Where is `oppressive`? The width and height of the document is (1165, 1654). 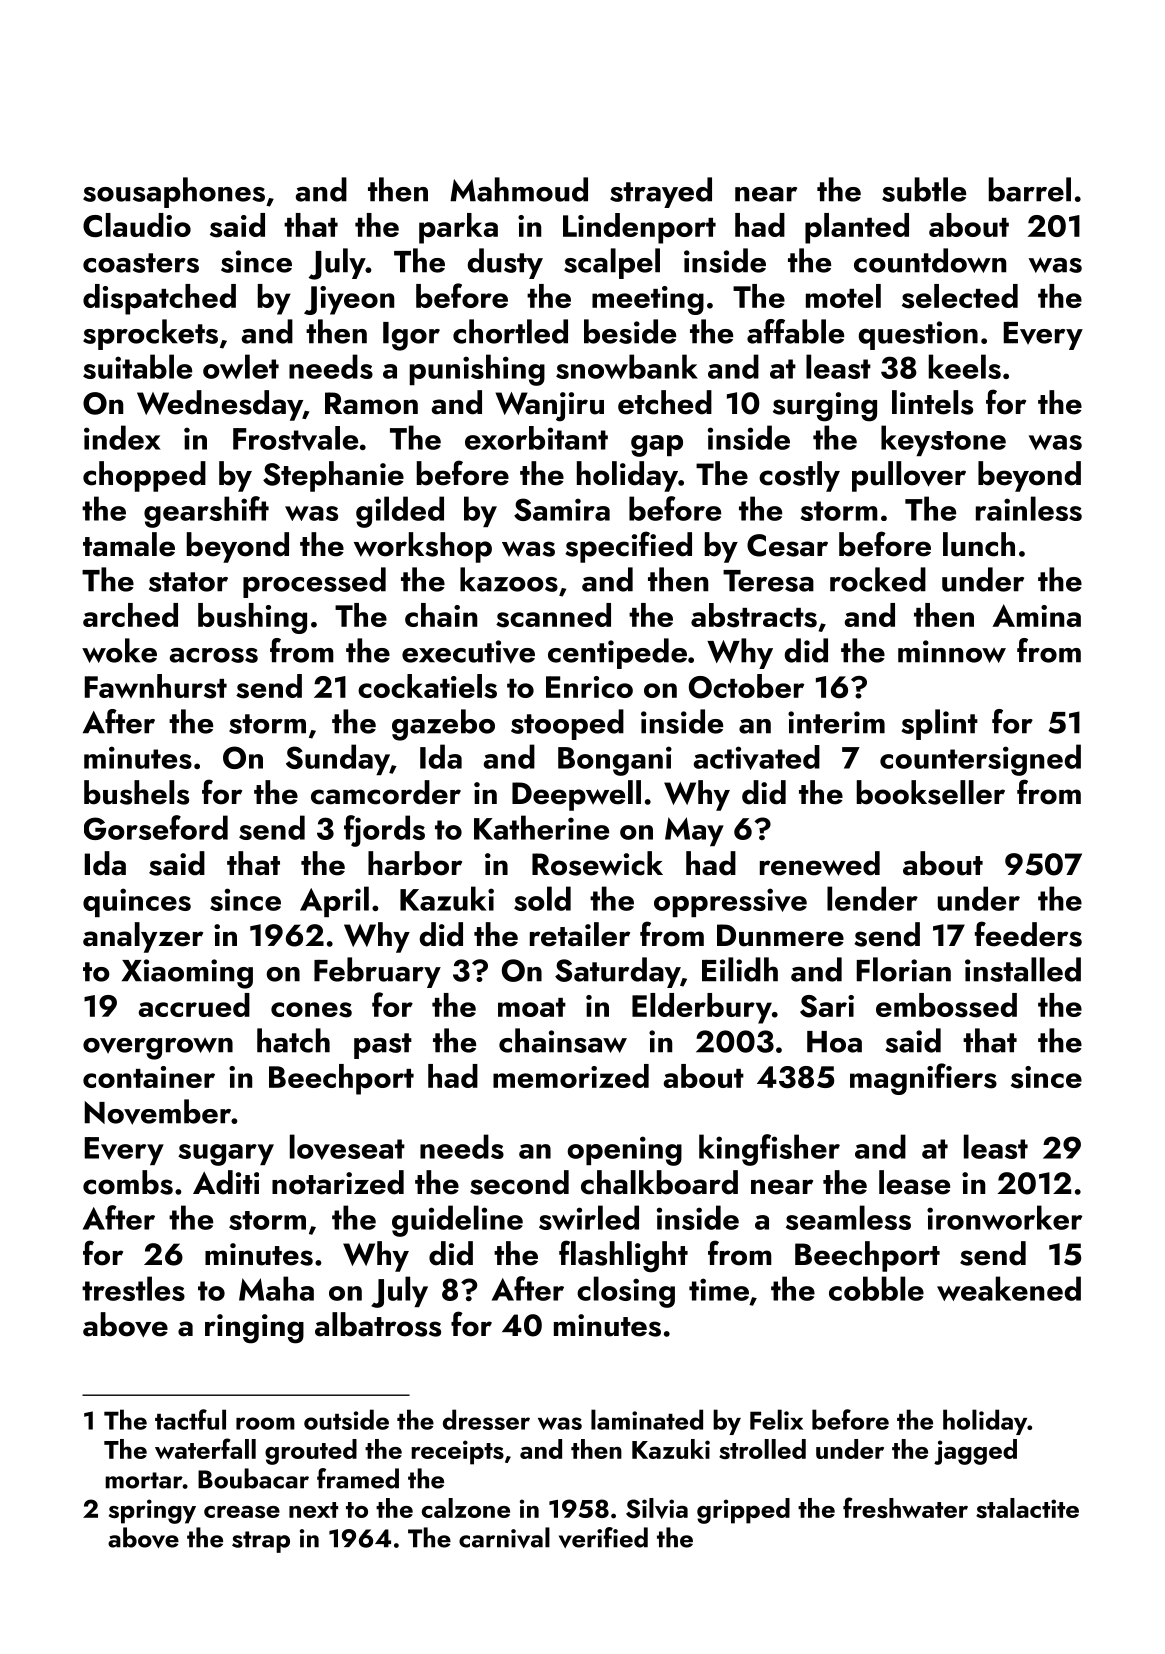 oppressive is located at coordinates (730, 902).
